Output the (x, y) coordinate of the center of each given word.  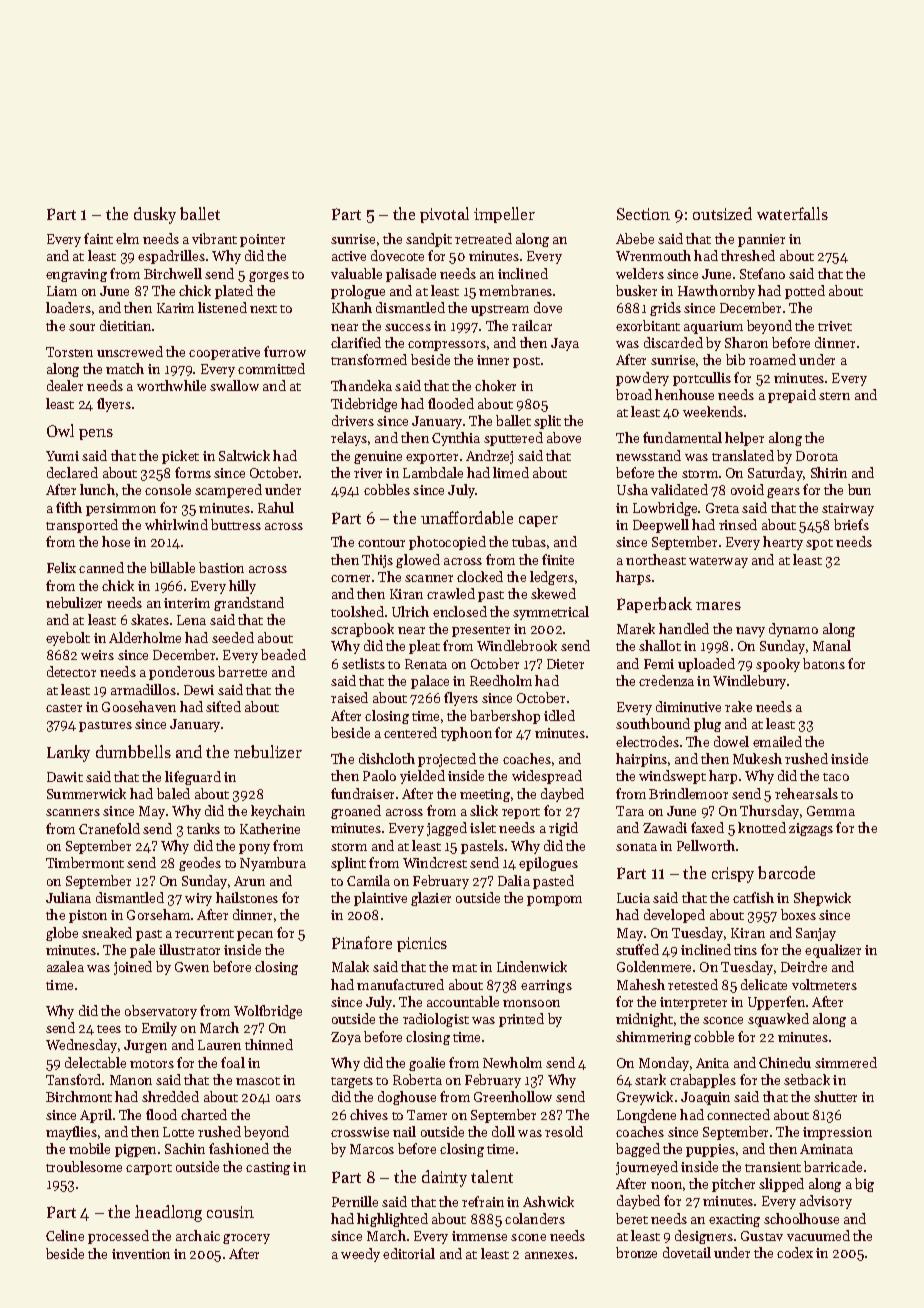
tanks (203, 828)
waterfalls (792, 213)
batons (824, 663)
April (96, 1116)
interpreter (693, 1003)
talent (492, 1176)
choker (495, 385)
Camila (368, 880)
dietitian (125, 325)
